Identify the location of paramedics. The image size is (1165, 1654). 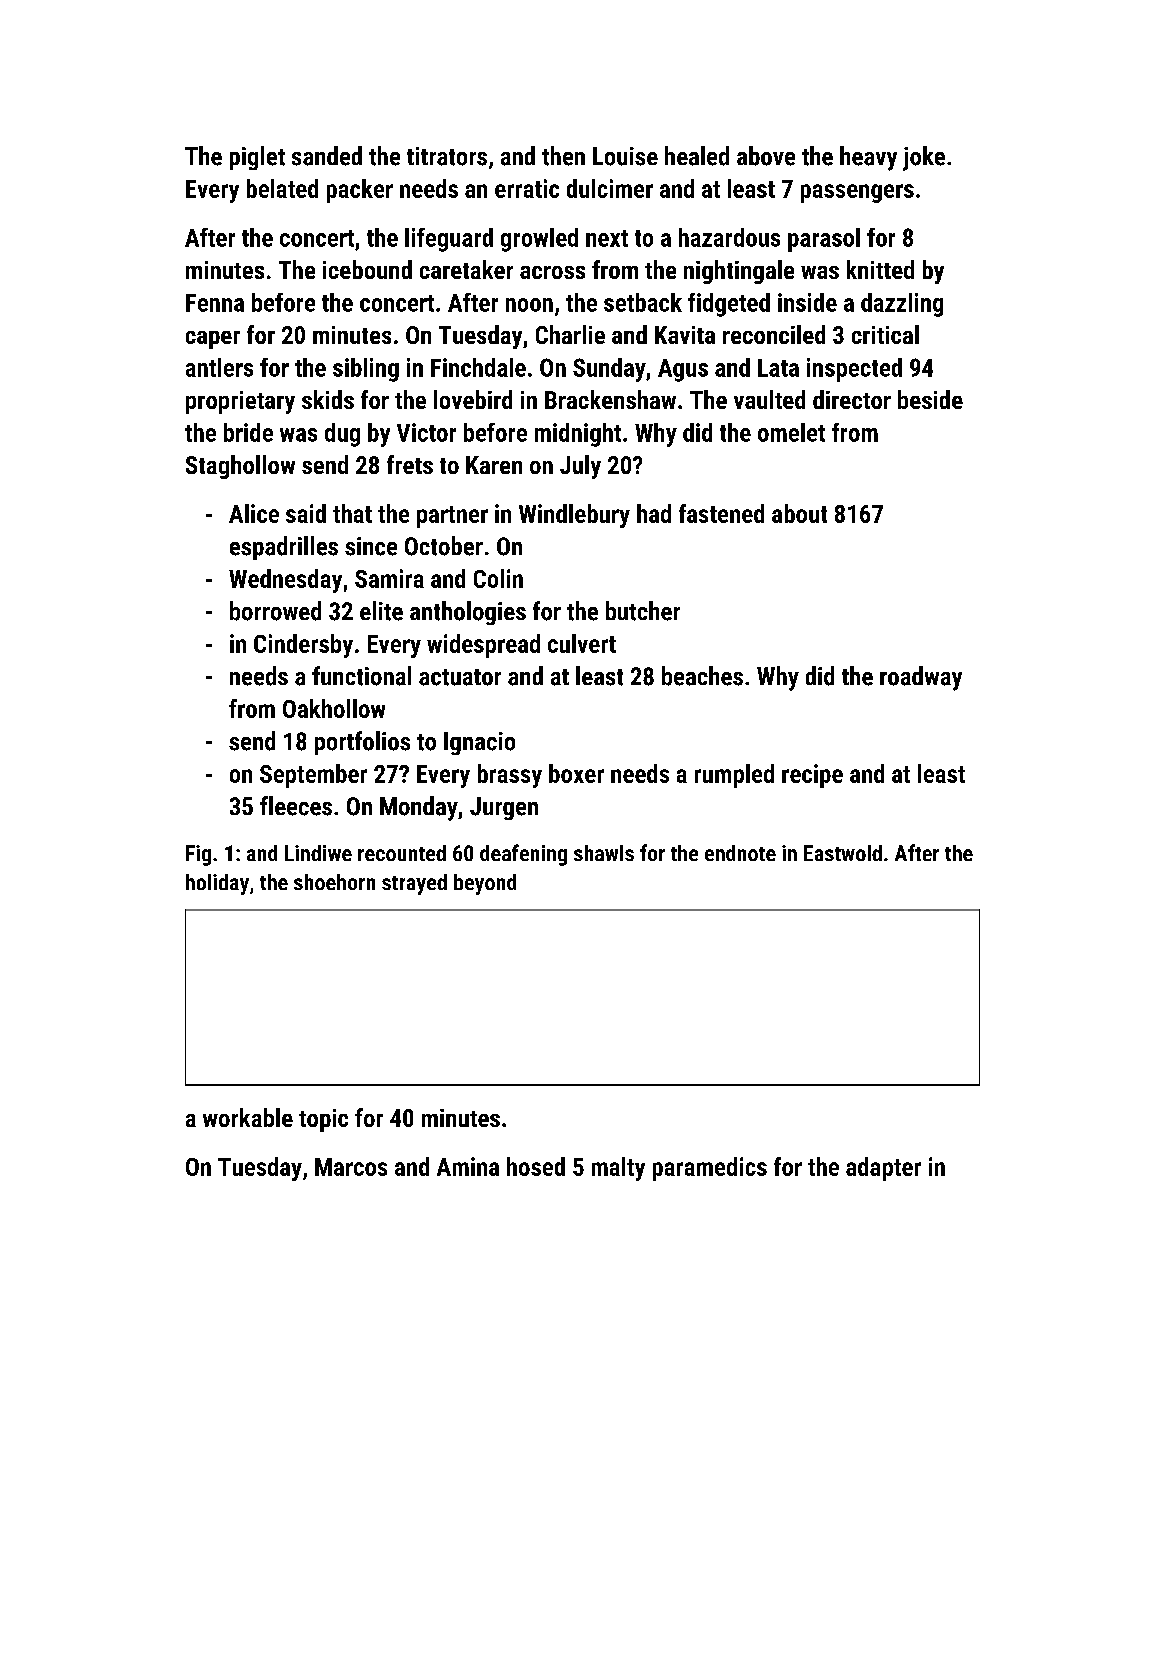
(710, 1169).
